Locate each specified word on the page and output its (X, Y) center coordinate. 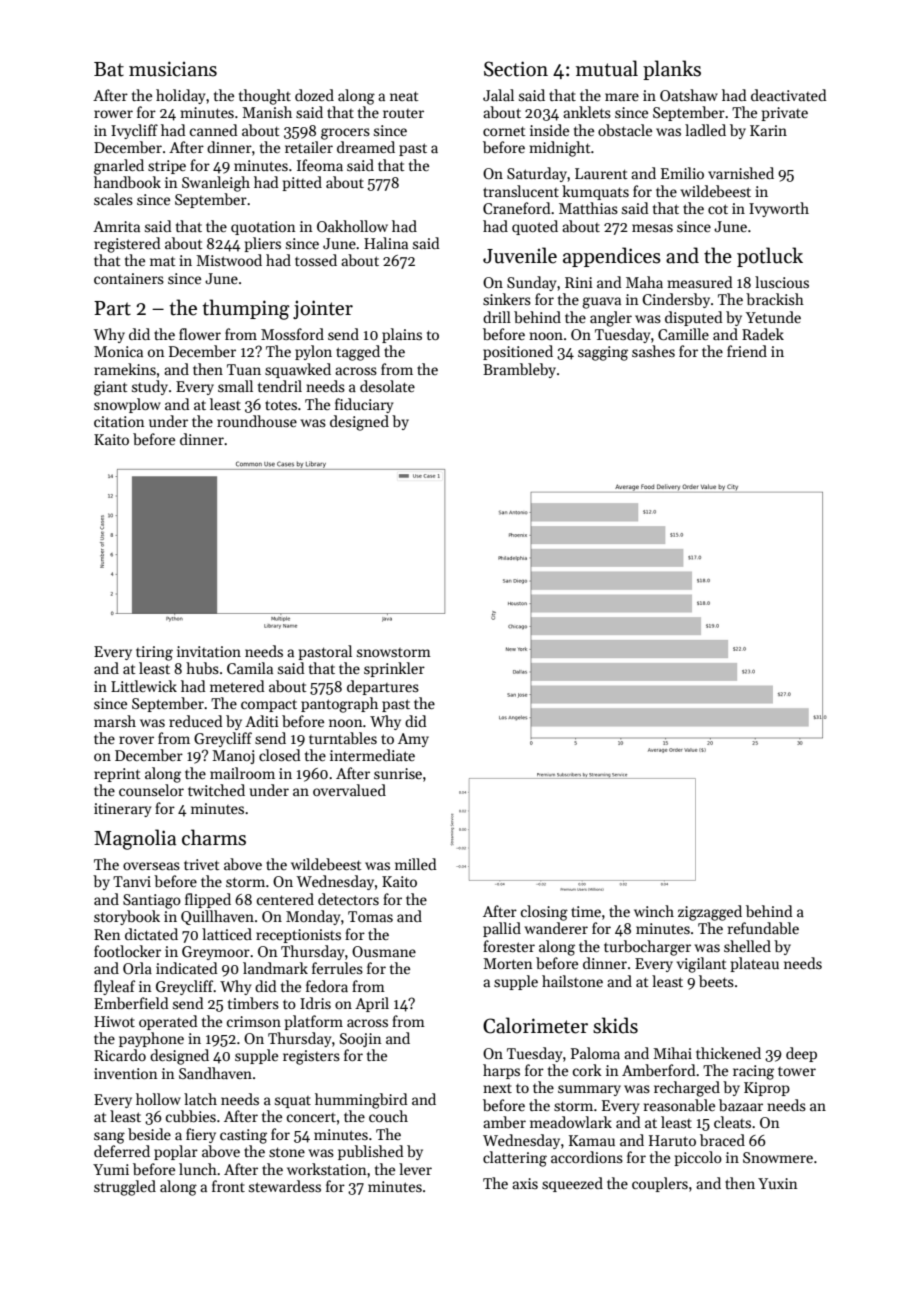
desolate (387, 386)
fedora (327, 986)
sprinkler (394, 669)
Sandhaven (215, 1073)
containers (129, 278)
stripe (167, 167)
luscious (782, 282)
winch (654, 911)
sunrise (398, 773)
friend (747, 351)
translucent (521, 191)
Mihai (672, 1053)
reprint (117, 775)
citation (119, 421)
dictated (151, 934)
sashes (653, 351)
